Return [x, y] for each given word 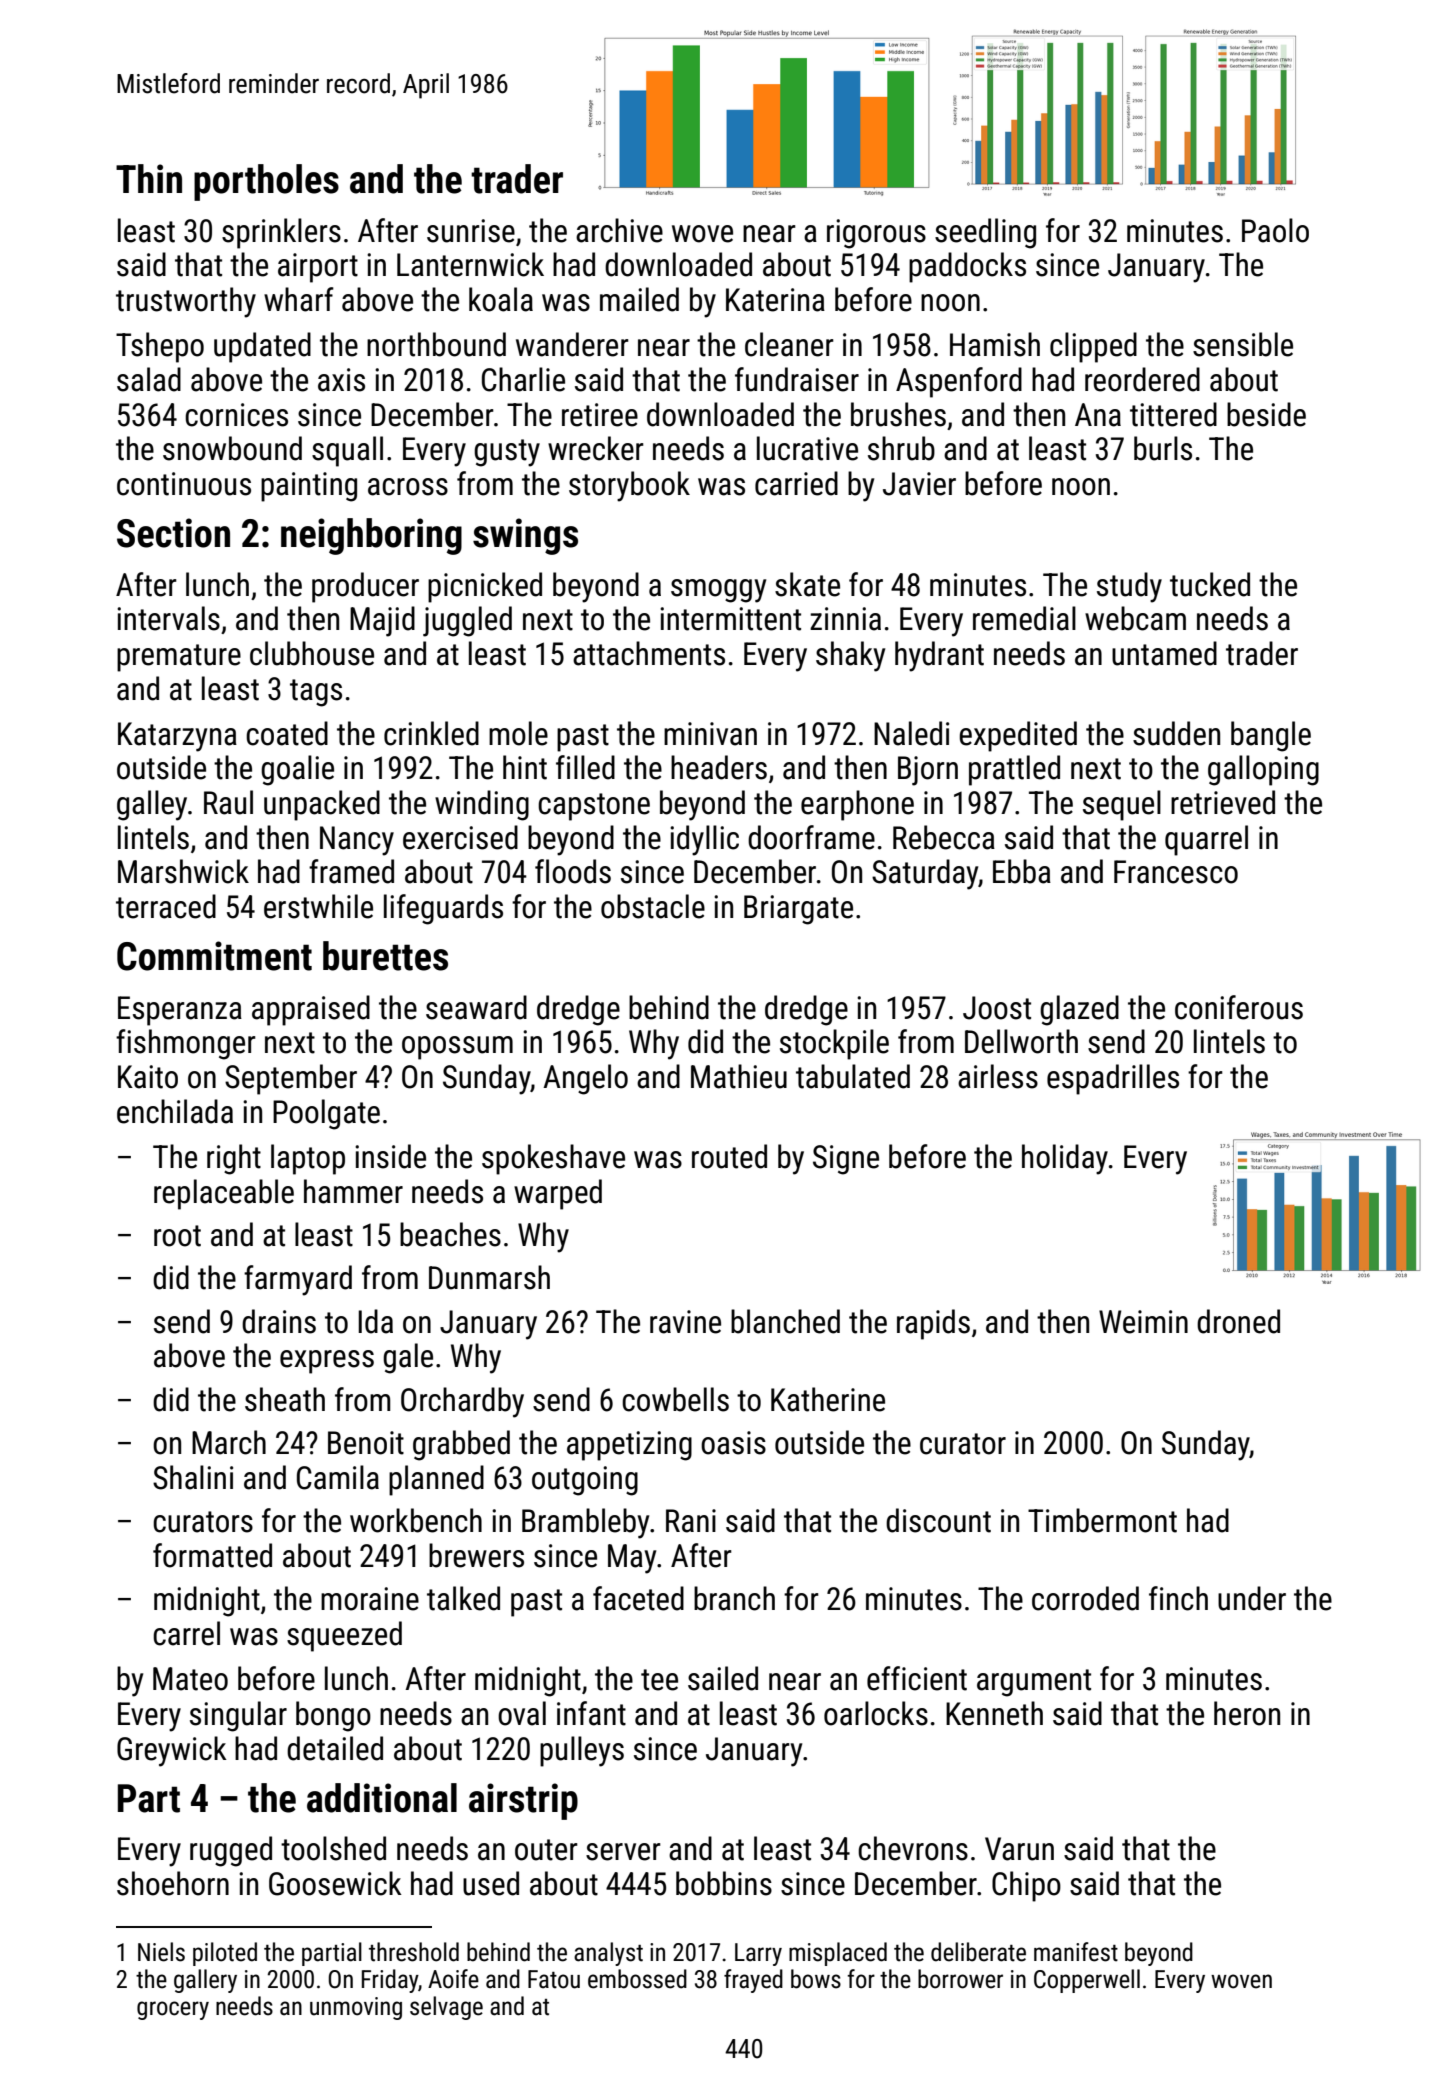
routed [729, 1156]
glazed [1079, 1010]
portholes [266, 182]
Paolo [1275, 230]
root [177, 1236]
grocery [173, 2010]
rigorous [876, 234]
